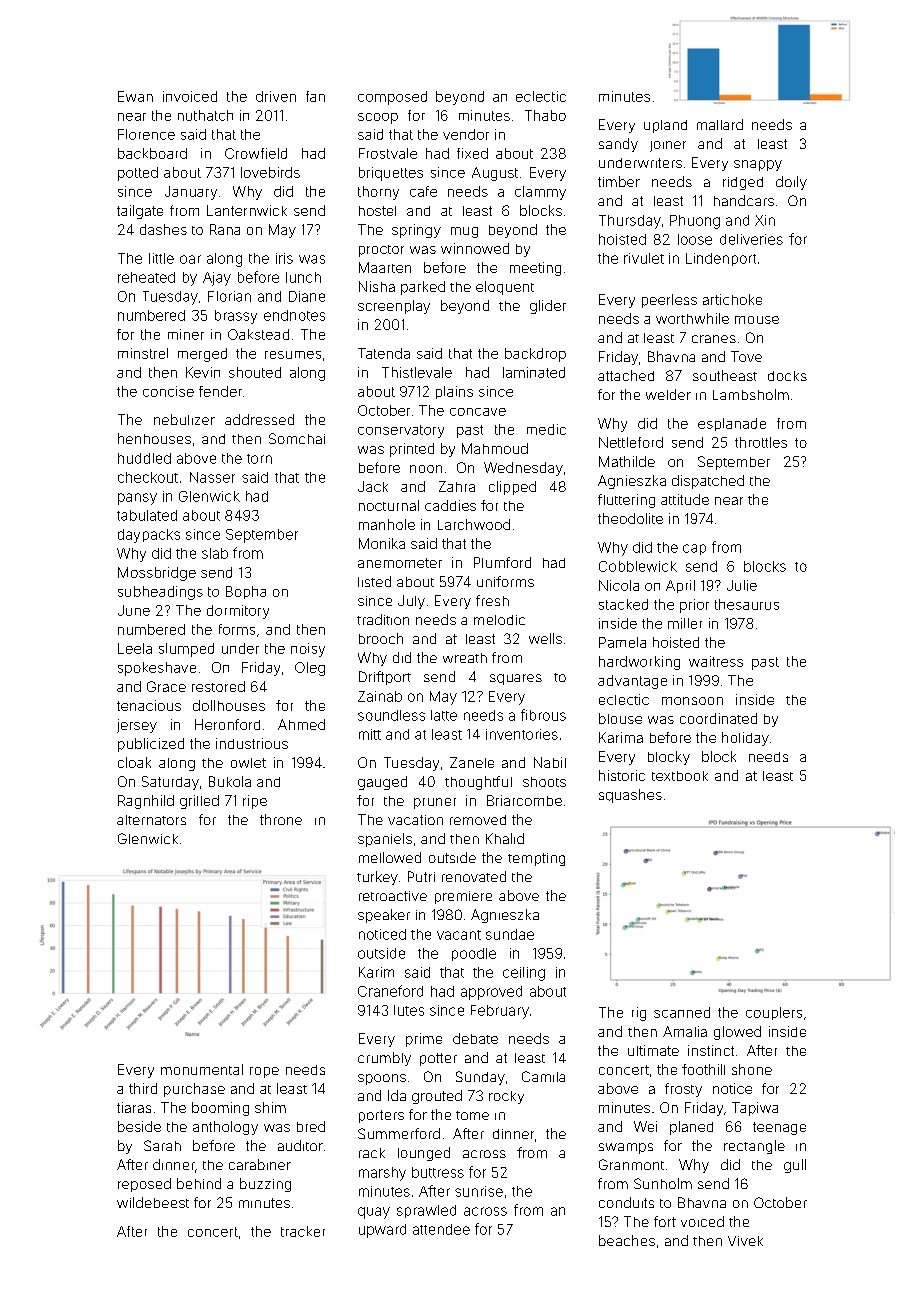 The width and height of the document is (924, 1308). What do you see at coordinates (546, 429) in the document?
I see `medic` at bounding box center [546, 429].
